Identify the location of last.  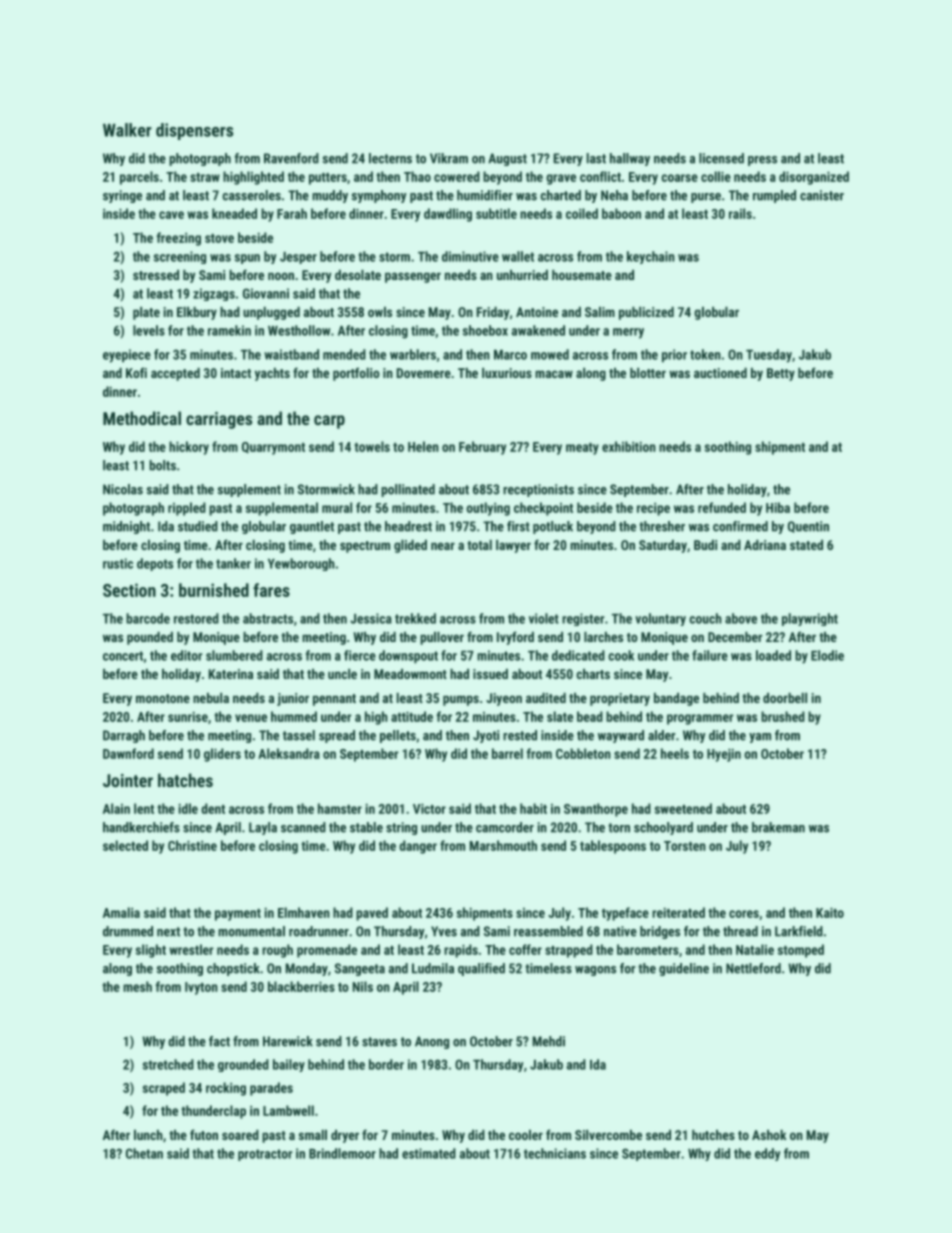
(596, 158).
